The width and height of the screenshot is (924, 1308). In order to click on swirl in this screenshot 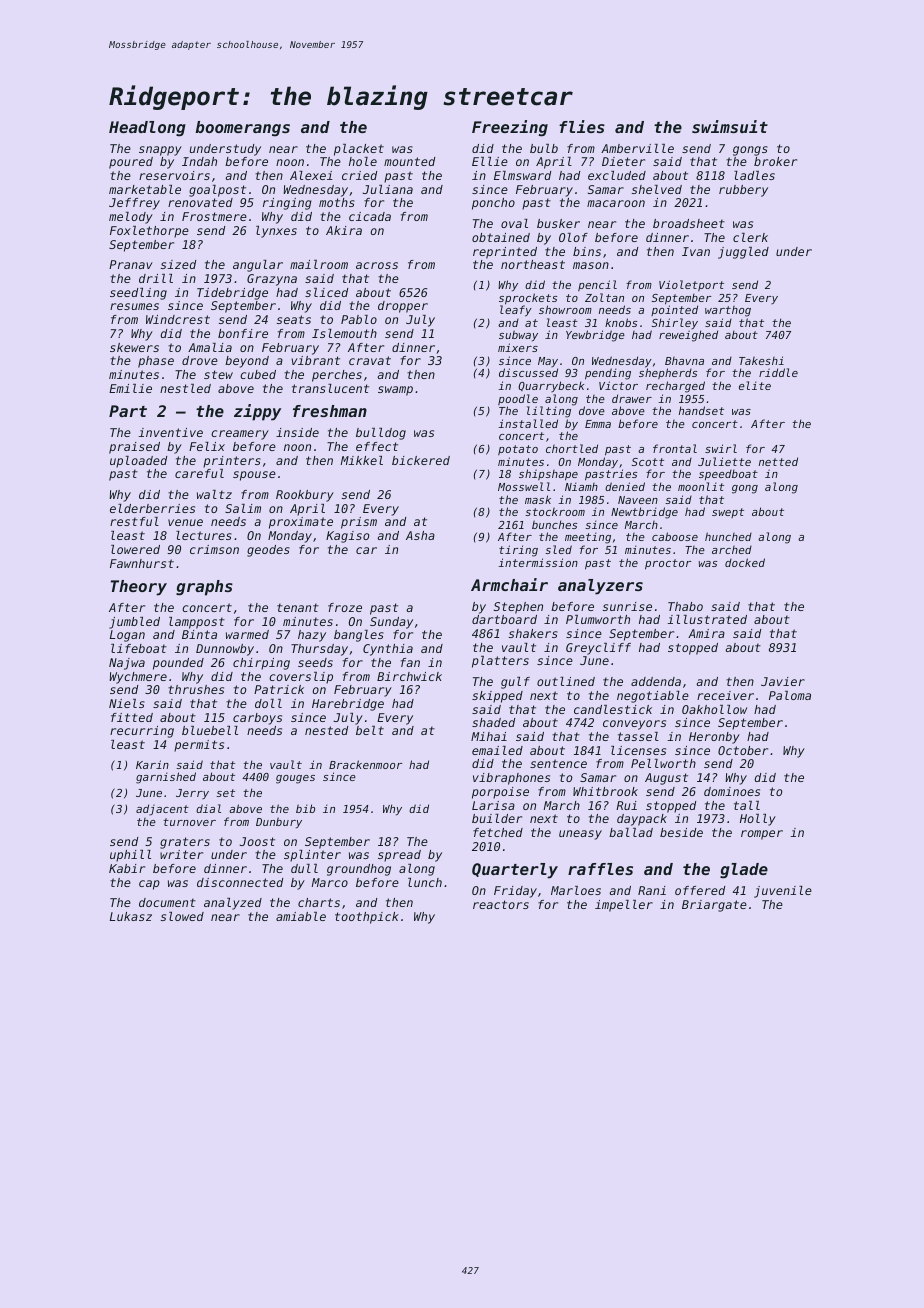, I will do `click(721, 448)`.
